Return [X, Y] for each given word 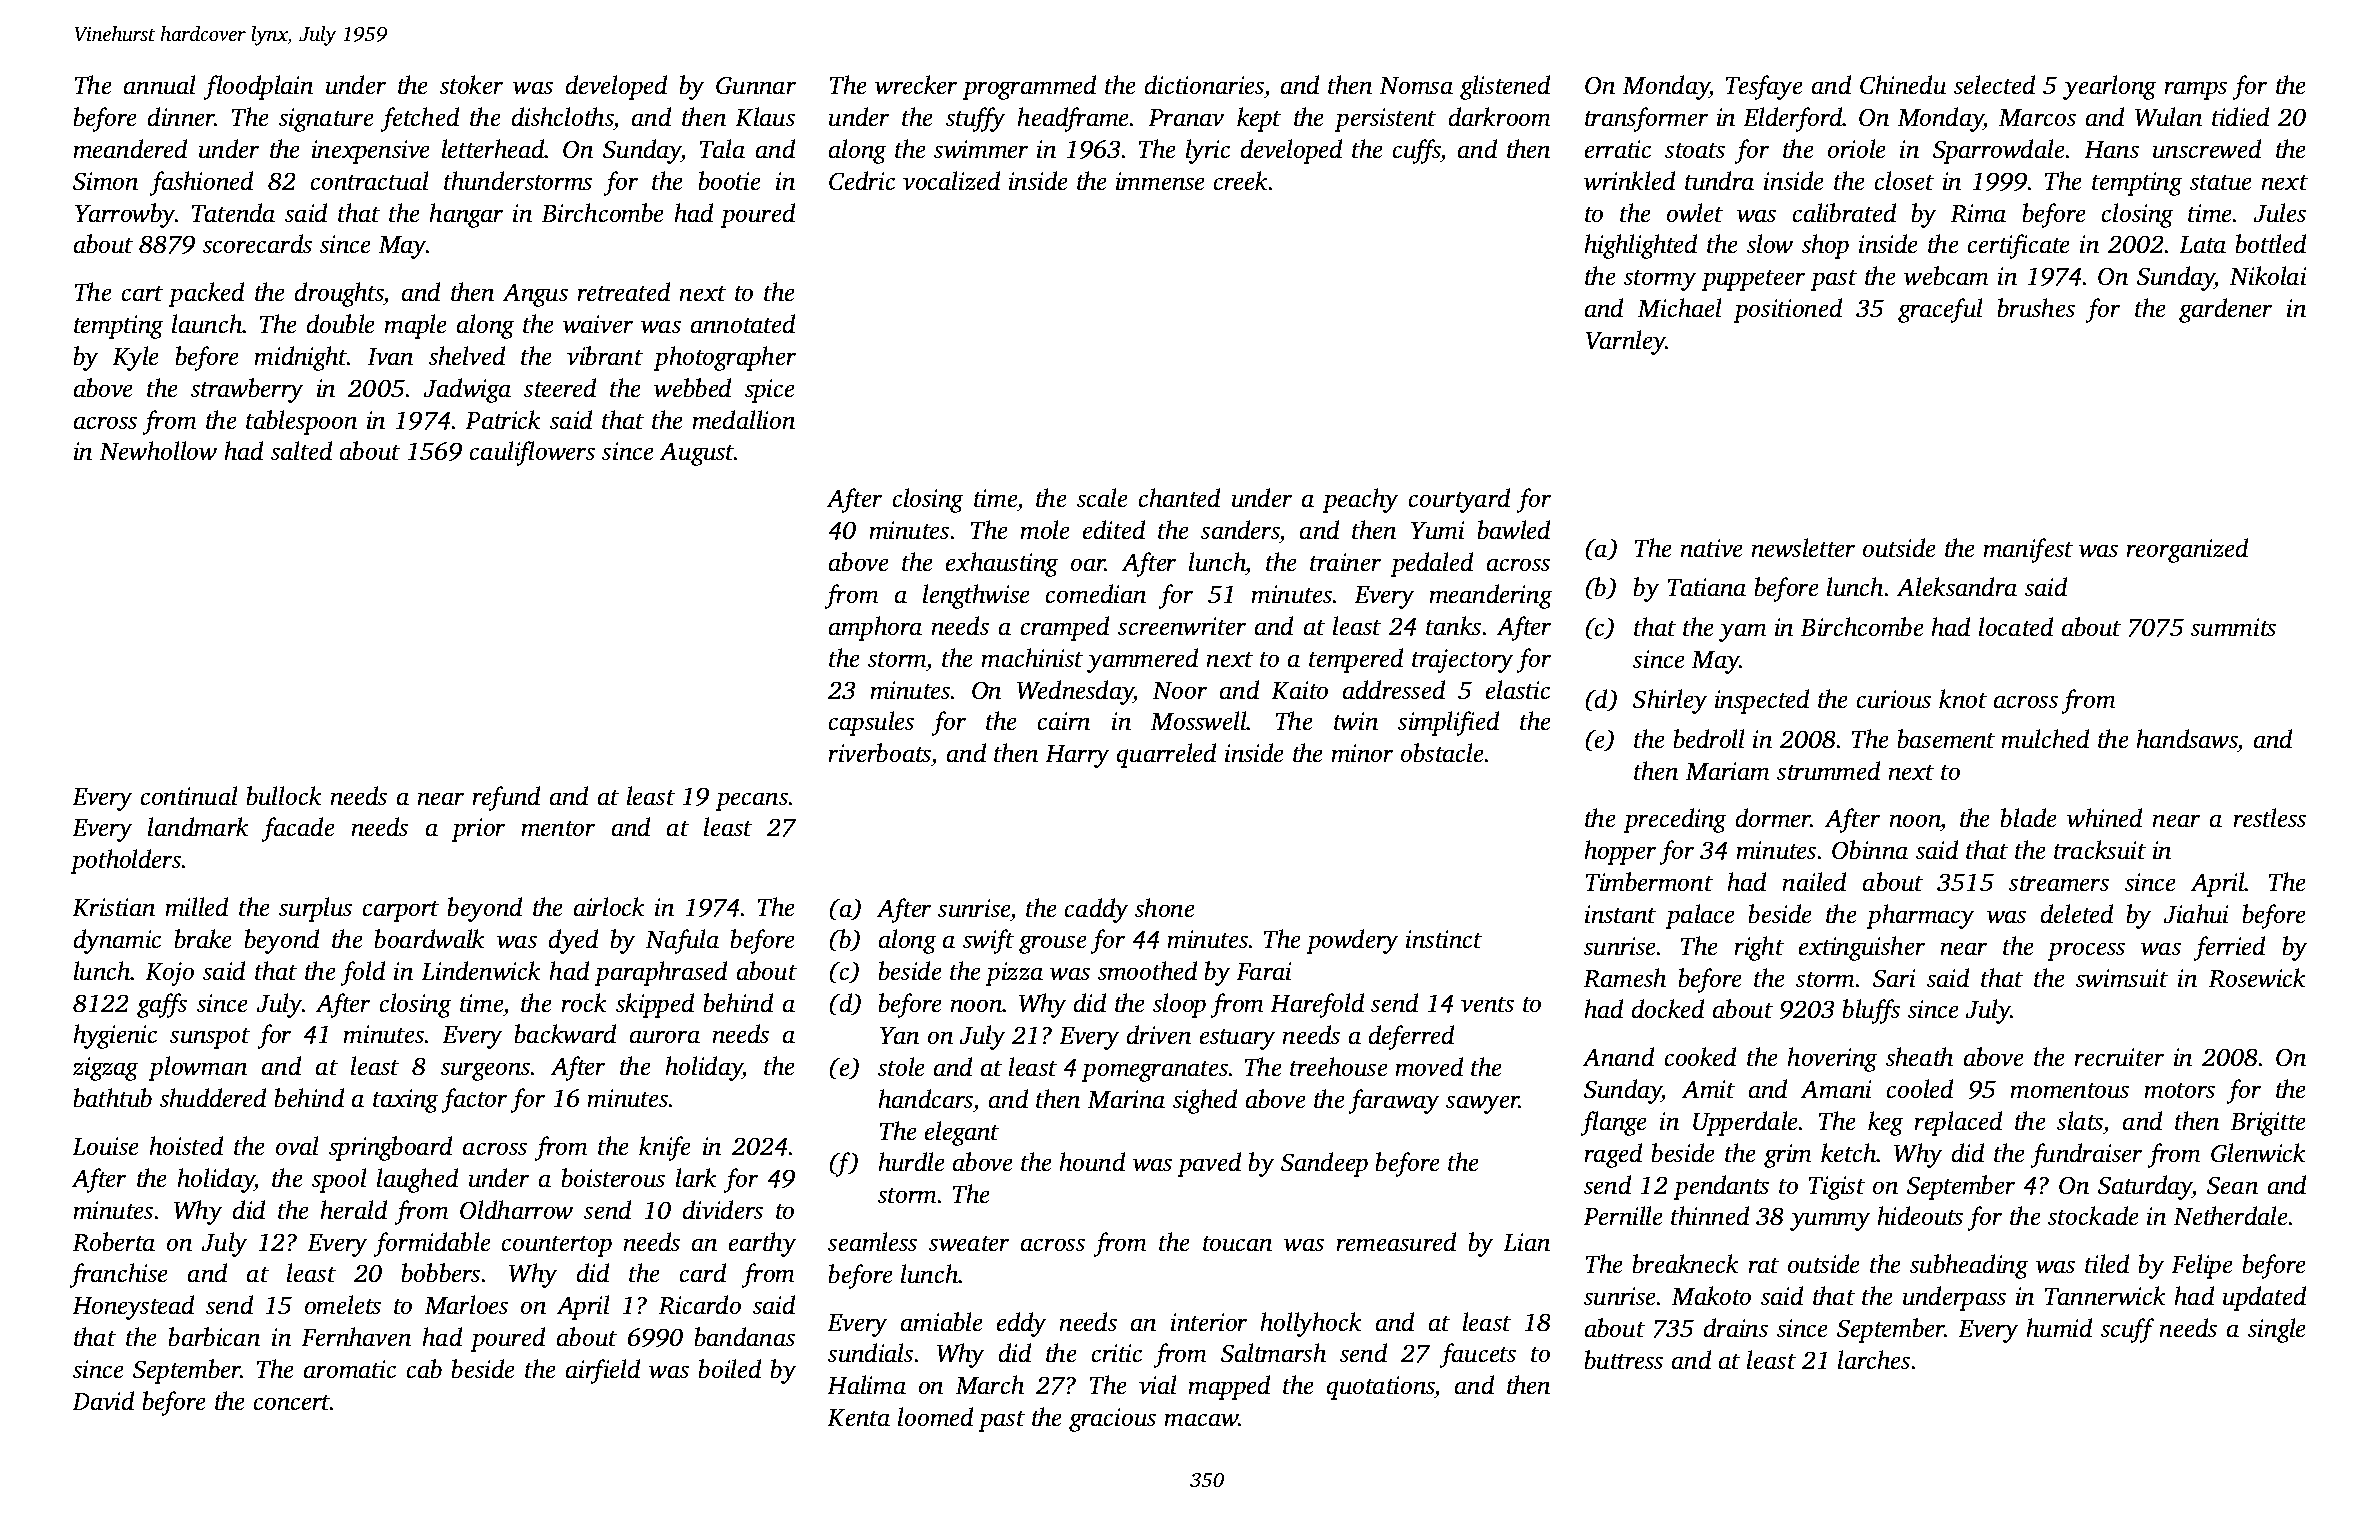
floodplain [258, 87]
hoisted [186, 1146]
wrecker [916, 85]
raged [1613, 1155]
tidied [2240, 117]
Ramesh [1624, 978]
